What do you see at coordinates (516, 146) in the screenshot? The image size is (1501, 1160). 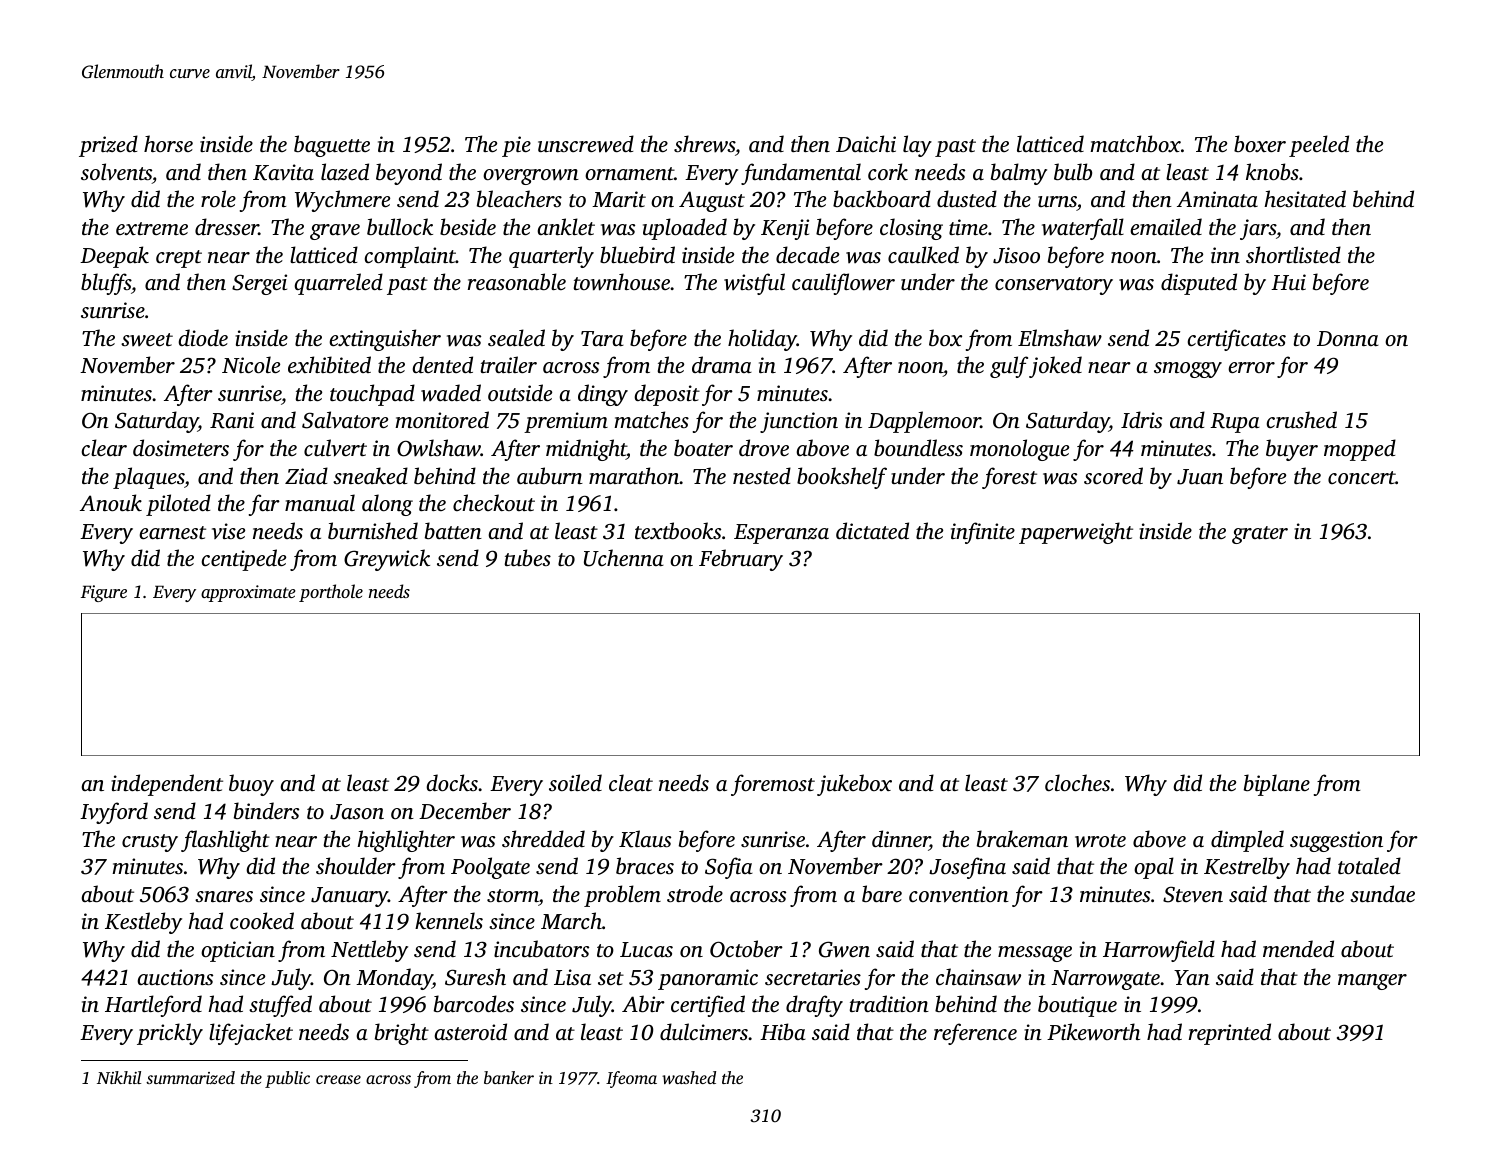 I see `pie` at bounding box center [516, 146].
